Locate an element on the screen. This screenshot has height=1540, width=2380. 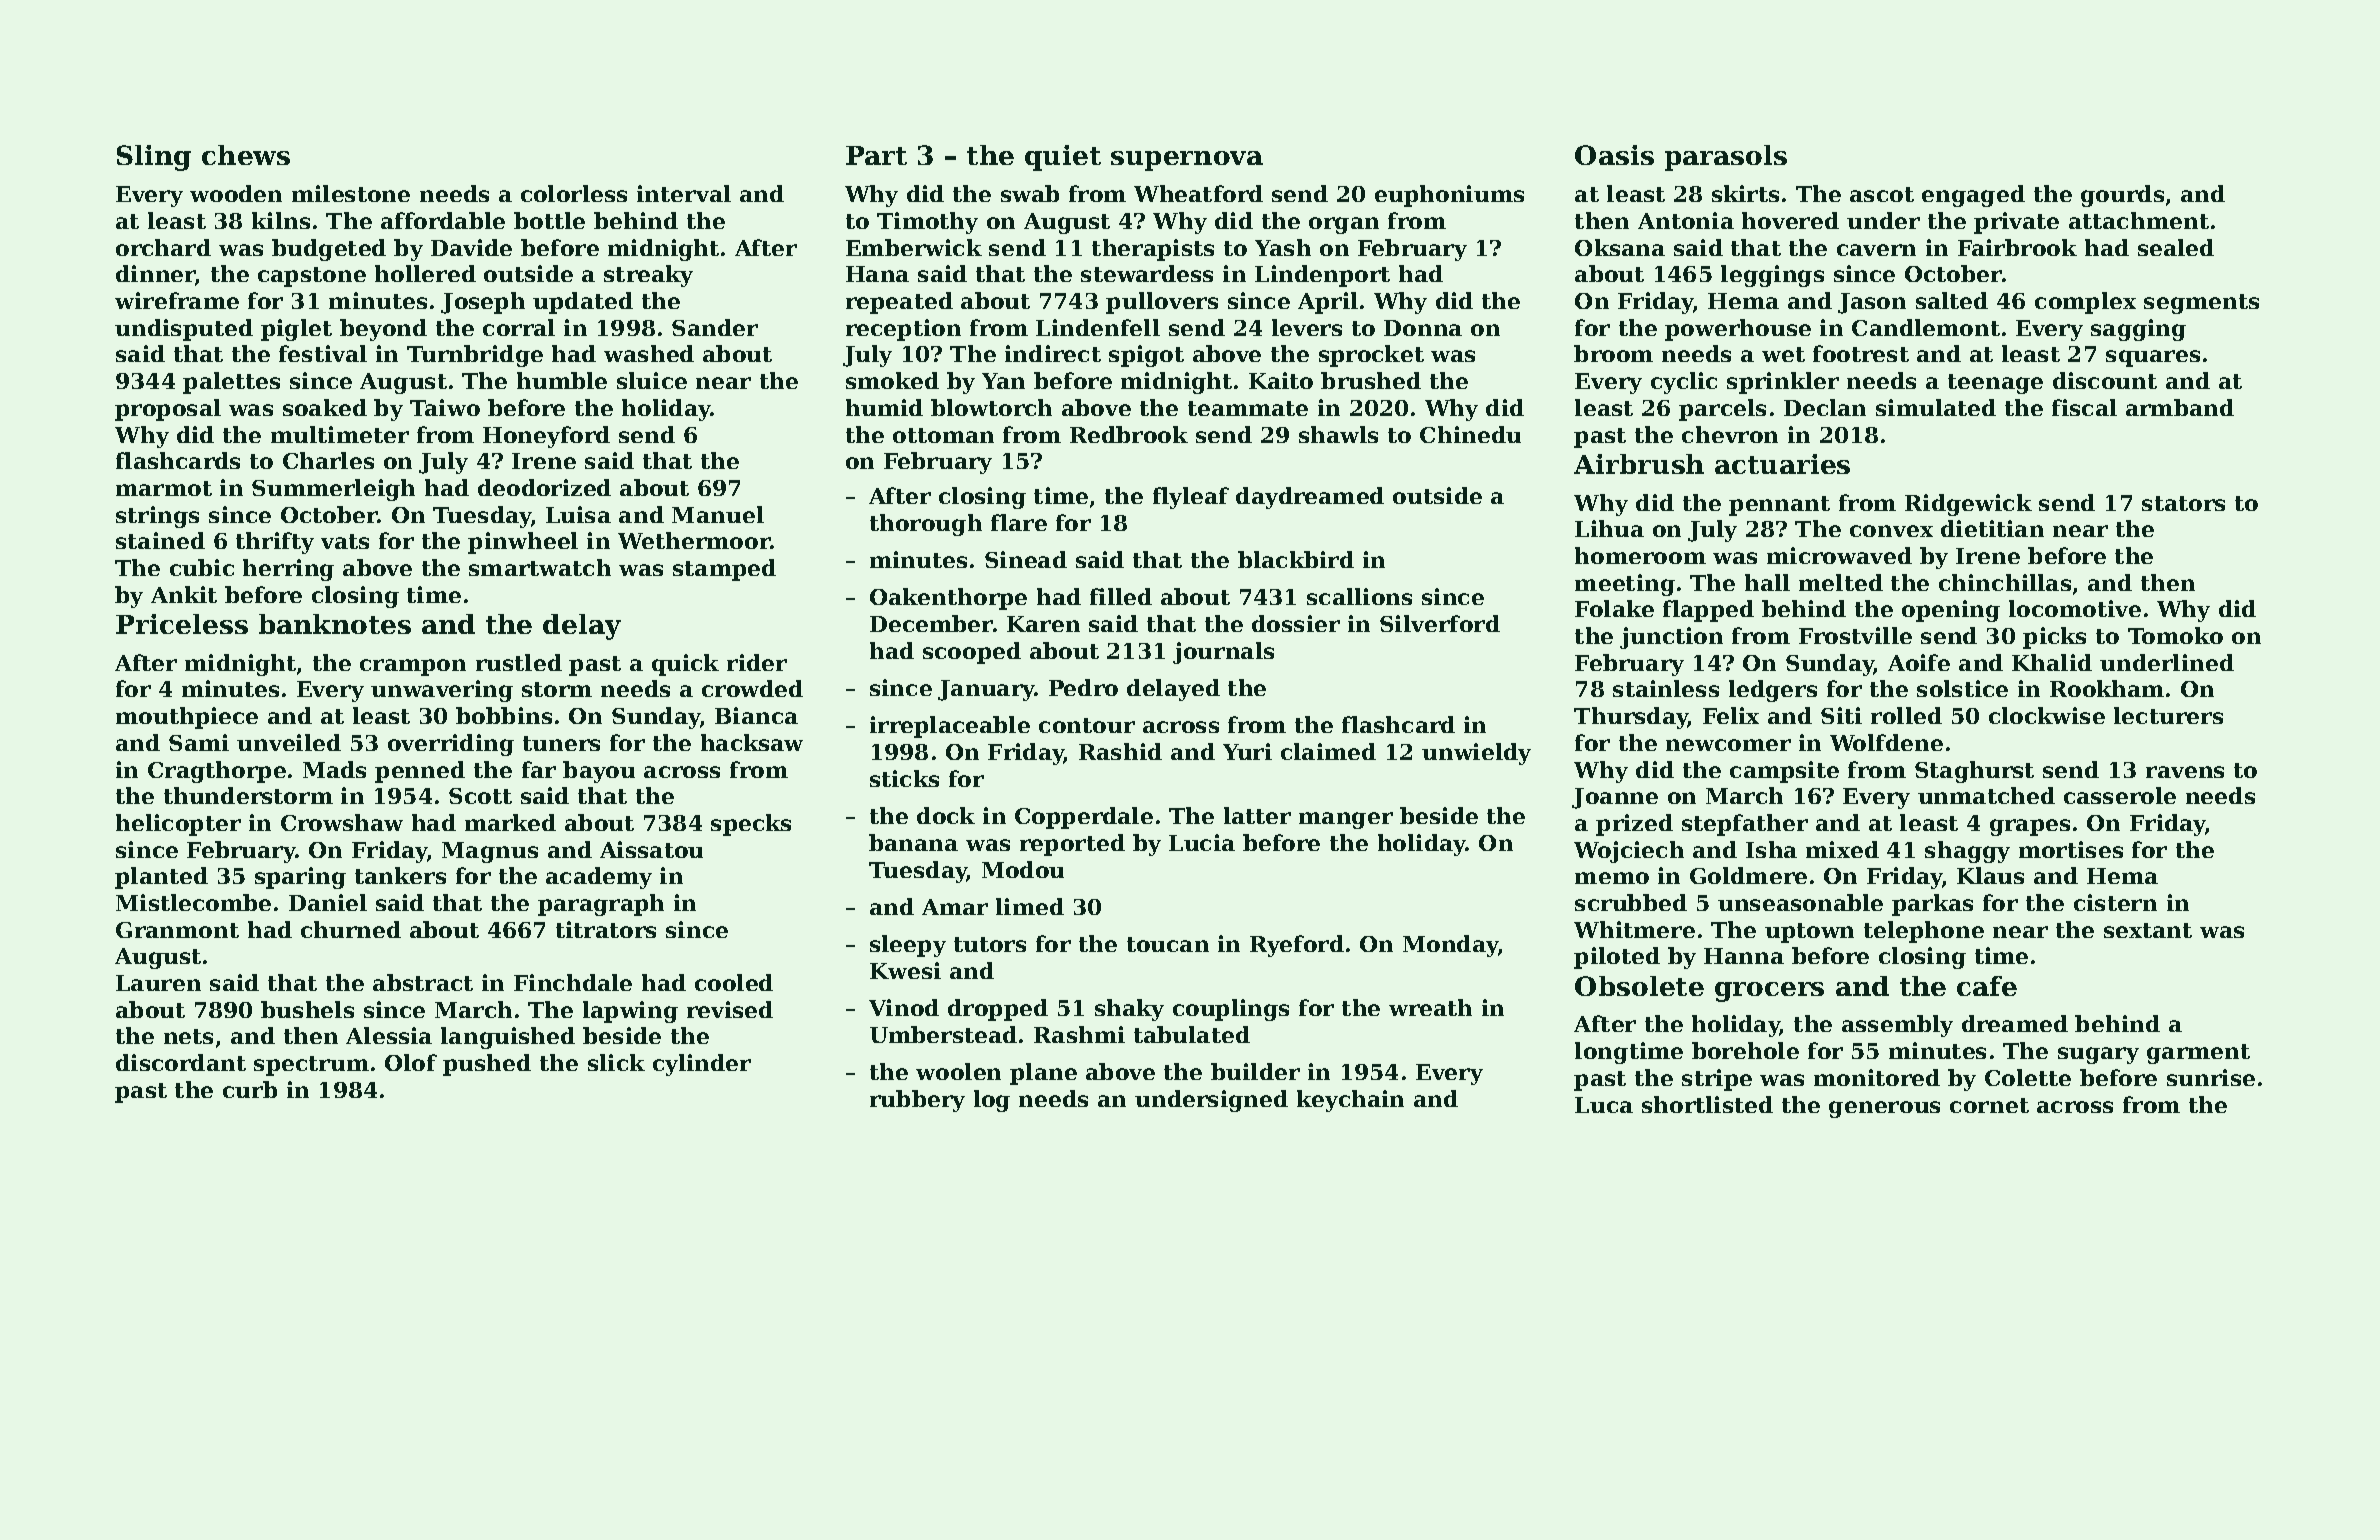
mouthpiece is located at coordinates (187, 718).
